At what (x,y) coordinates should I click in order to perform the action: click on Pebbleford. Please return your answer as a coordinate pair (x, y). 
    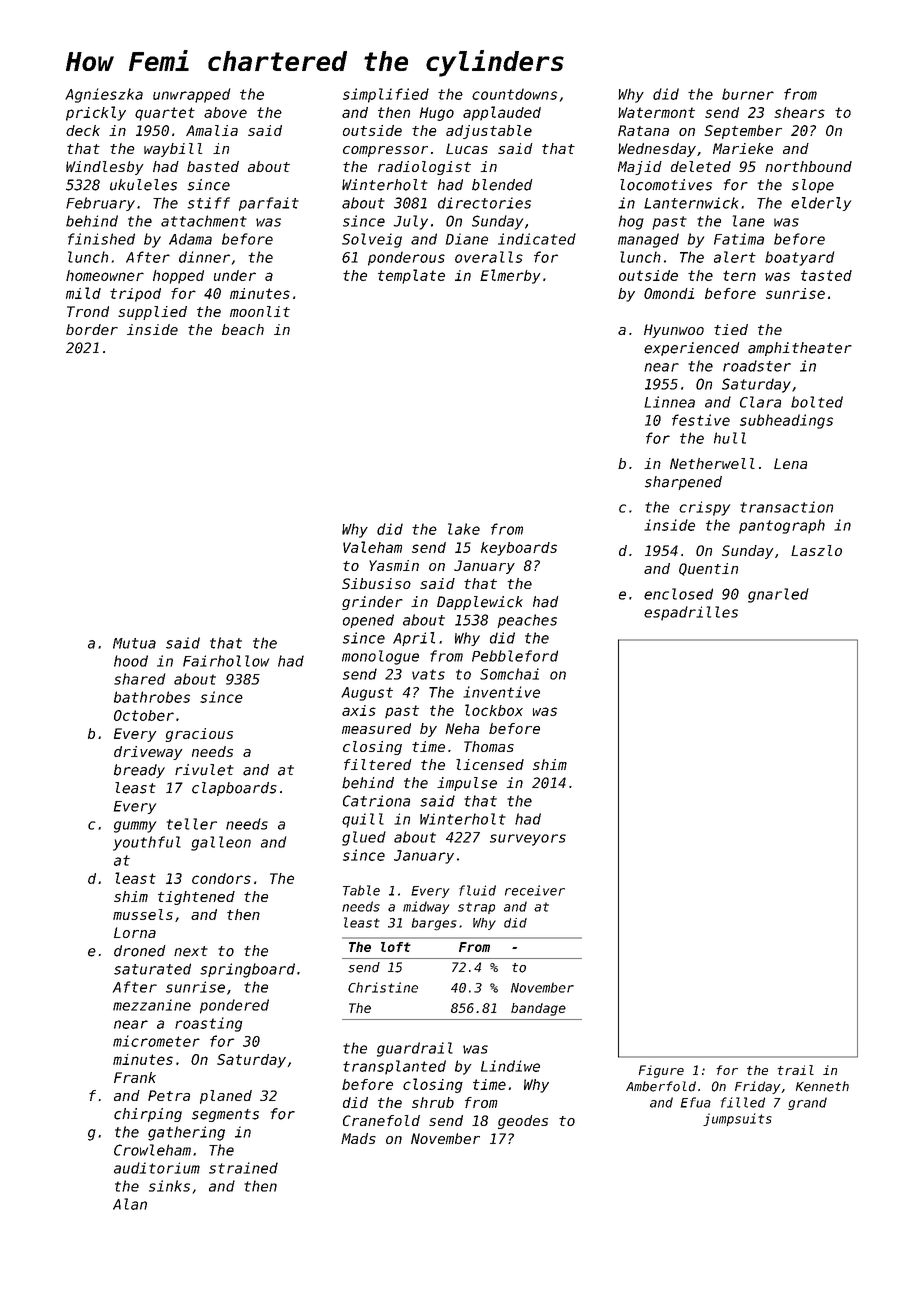
    Looking at the image, I should click on (515, 656).
